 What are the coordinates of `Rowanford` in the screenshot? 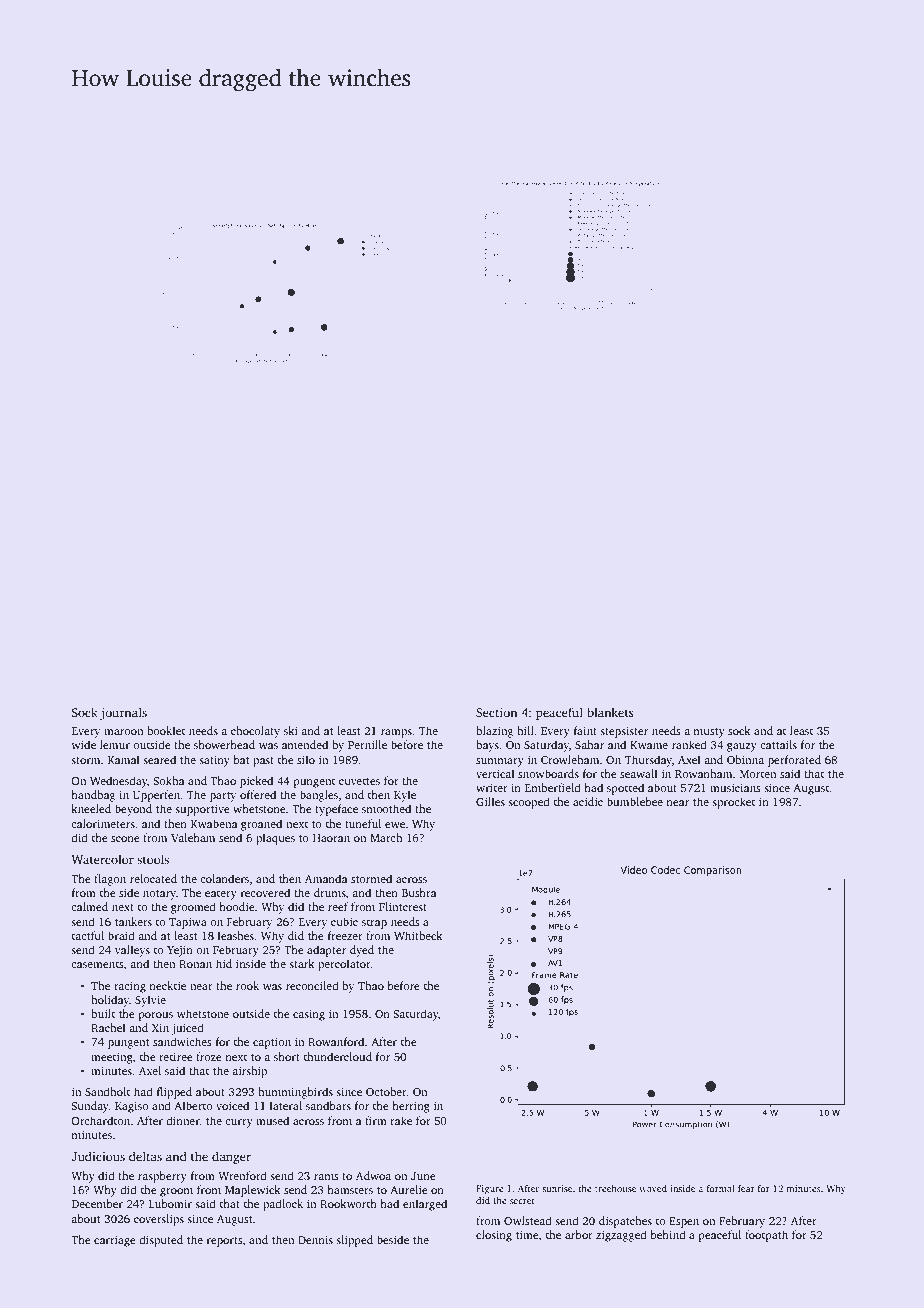 It's located at (336, 1041).
